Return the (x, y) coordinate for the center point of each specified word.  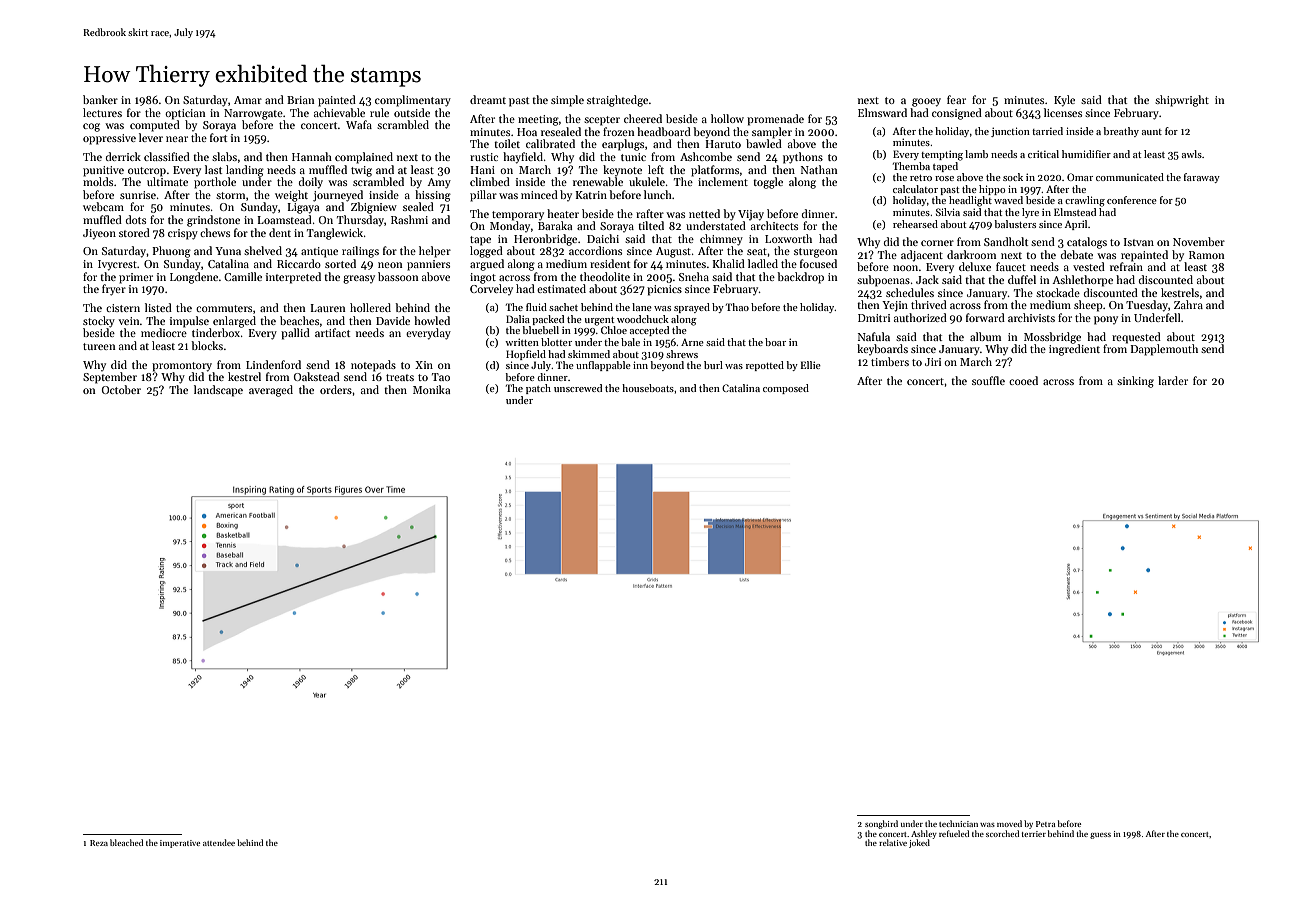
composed (786, 389)
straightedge (617, 101)
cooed (1023, 380)
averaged (271, 391)
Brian (301, 100)
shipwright (1182, 101)
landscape (218, 391)
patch (538, 389)
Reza (99, 843)
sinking (1135, 382)
